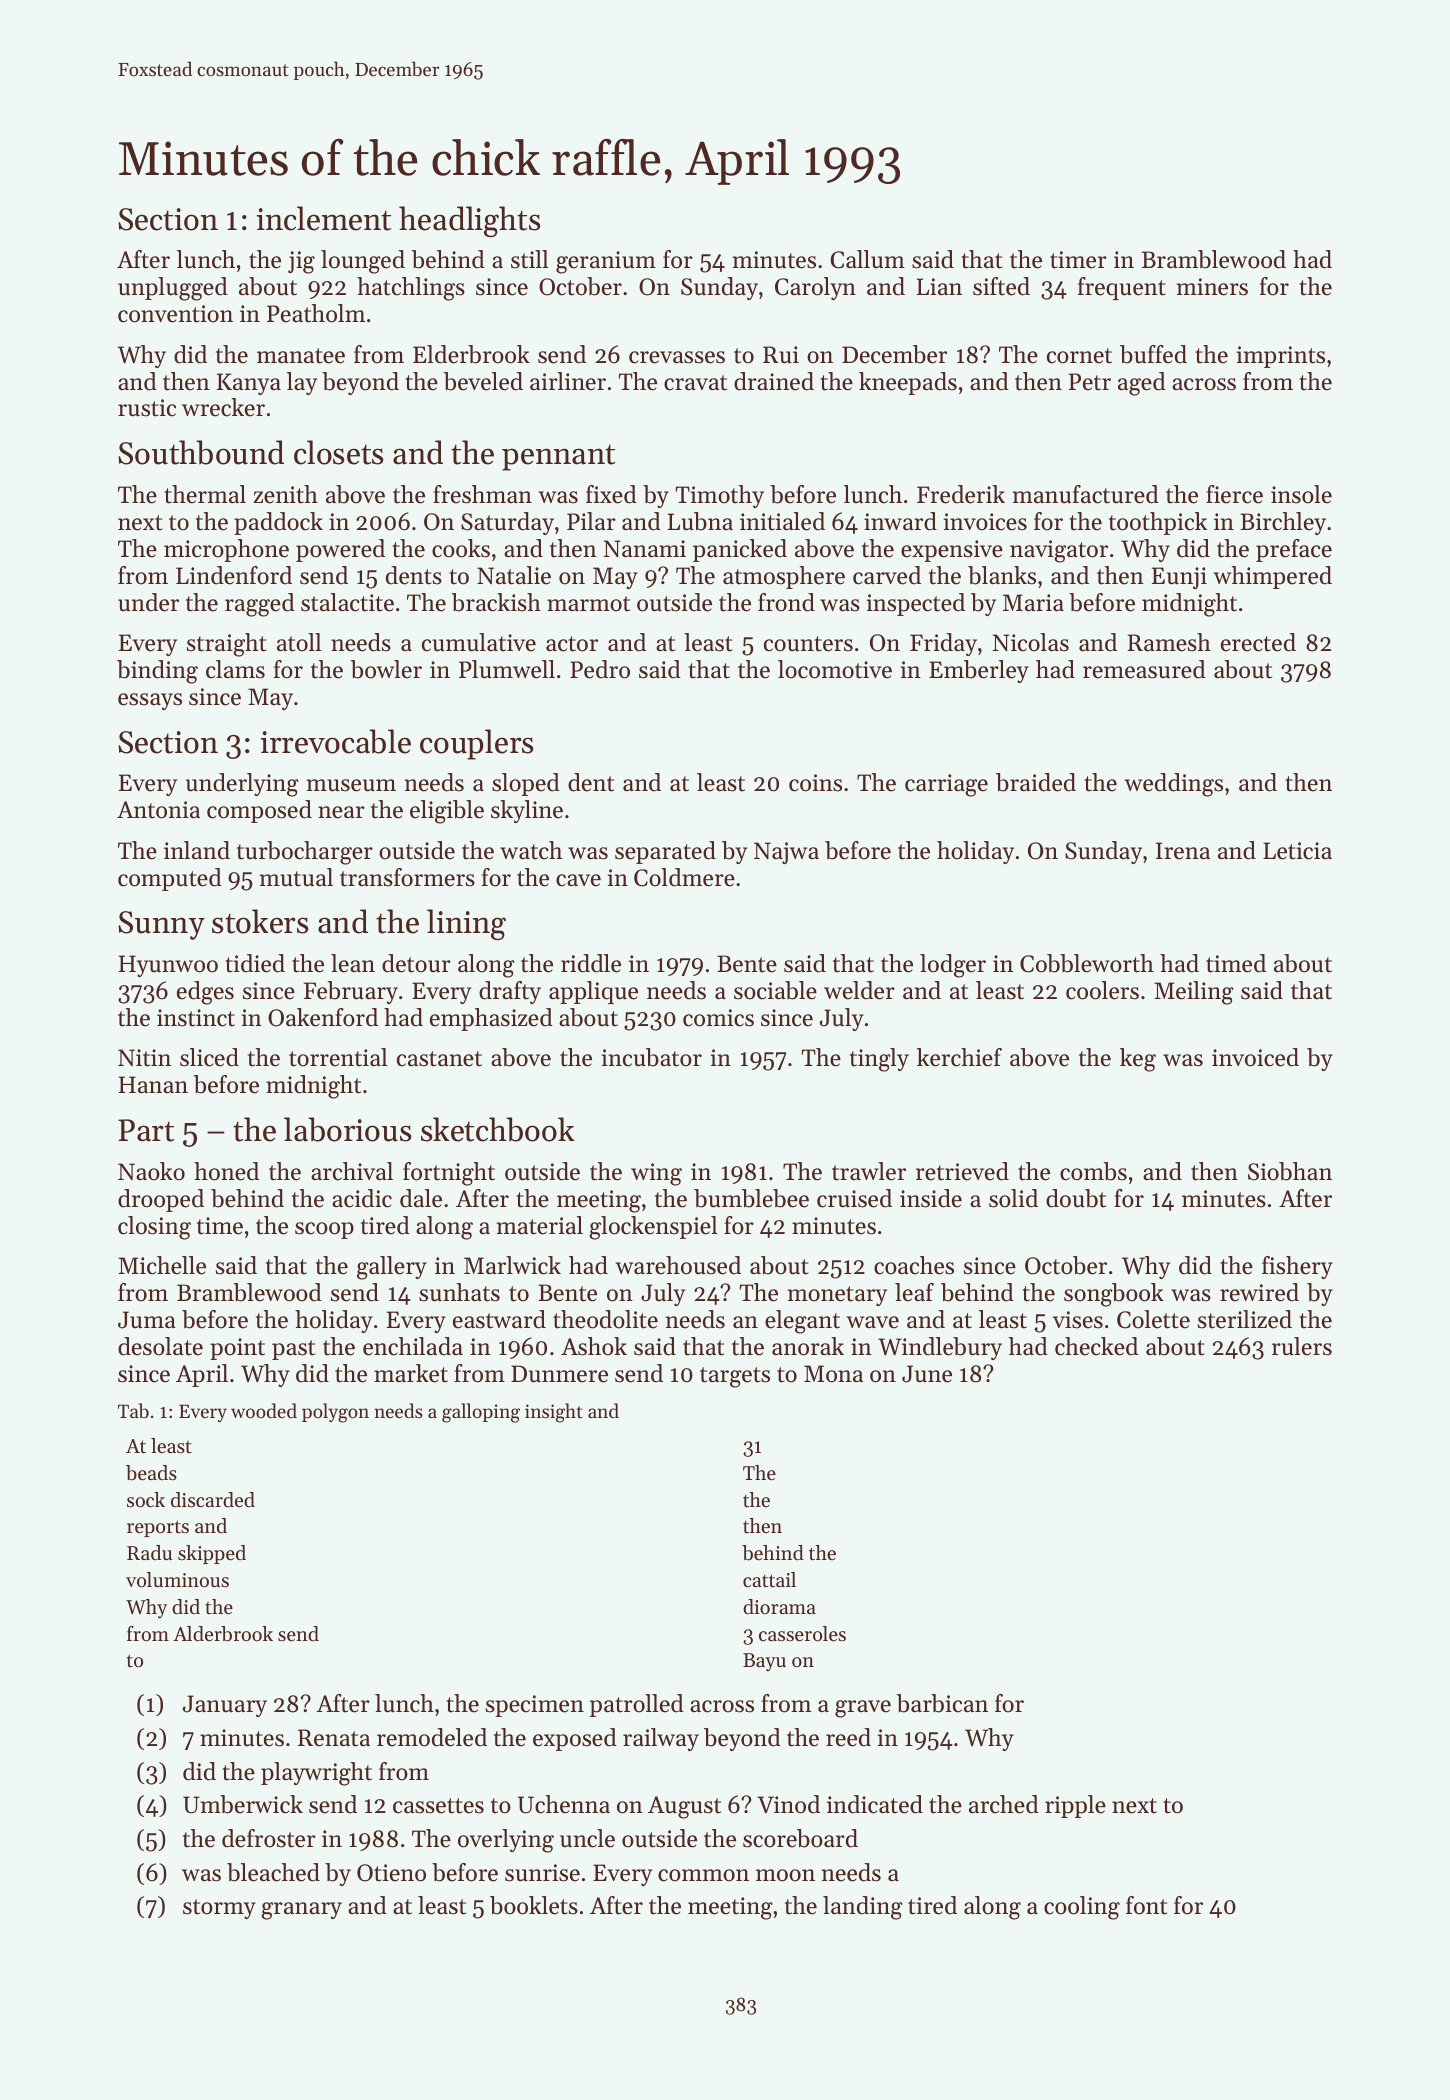  What do you see at coordinates (1294, 550) in the image?
I see `preface` at bounding box center [1294, 550].
